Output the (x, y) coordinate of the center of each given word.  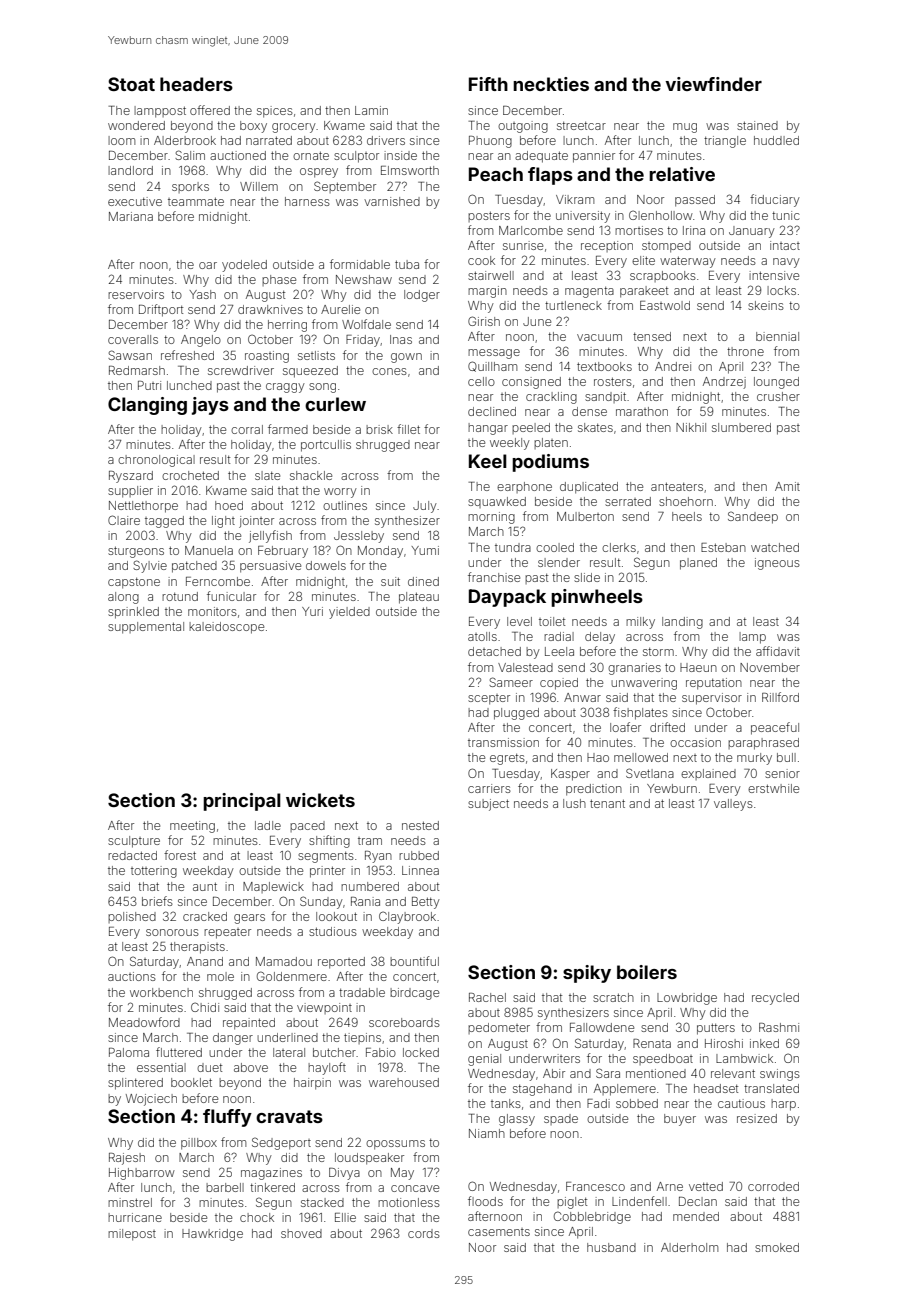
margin (487, 292)
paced (307, 826)
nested (420, 825)
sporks (190, 187)
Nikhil (691, 427)
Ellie (345, 1217)
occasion (695, 742)
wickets (320, 800)
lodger (422, 296)
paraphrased (763, 744)
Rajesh (127, 1159)
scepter (489, 699)
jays (210, 406)
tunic (786, 215)
